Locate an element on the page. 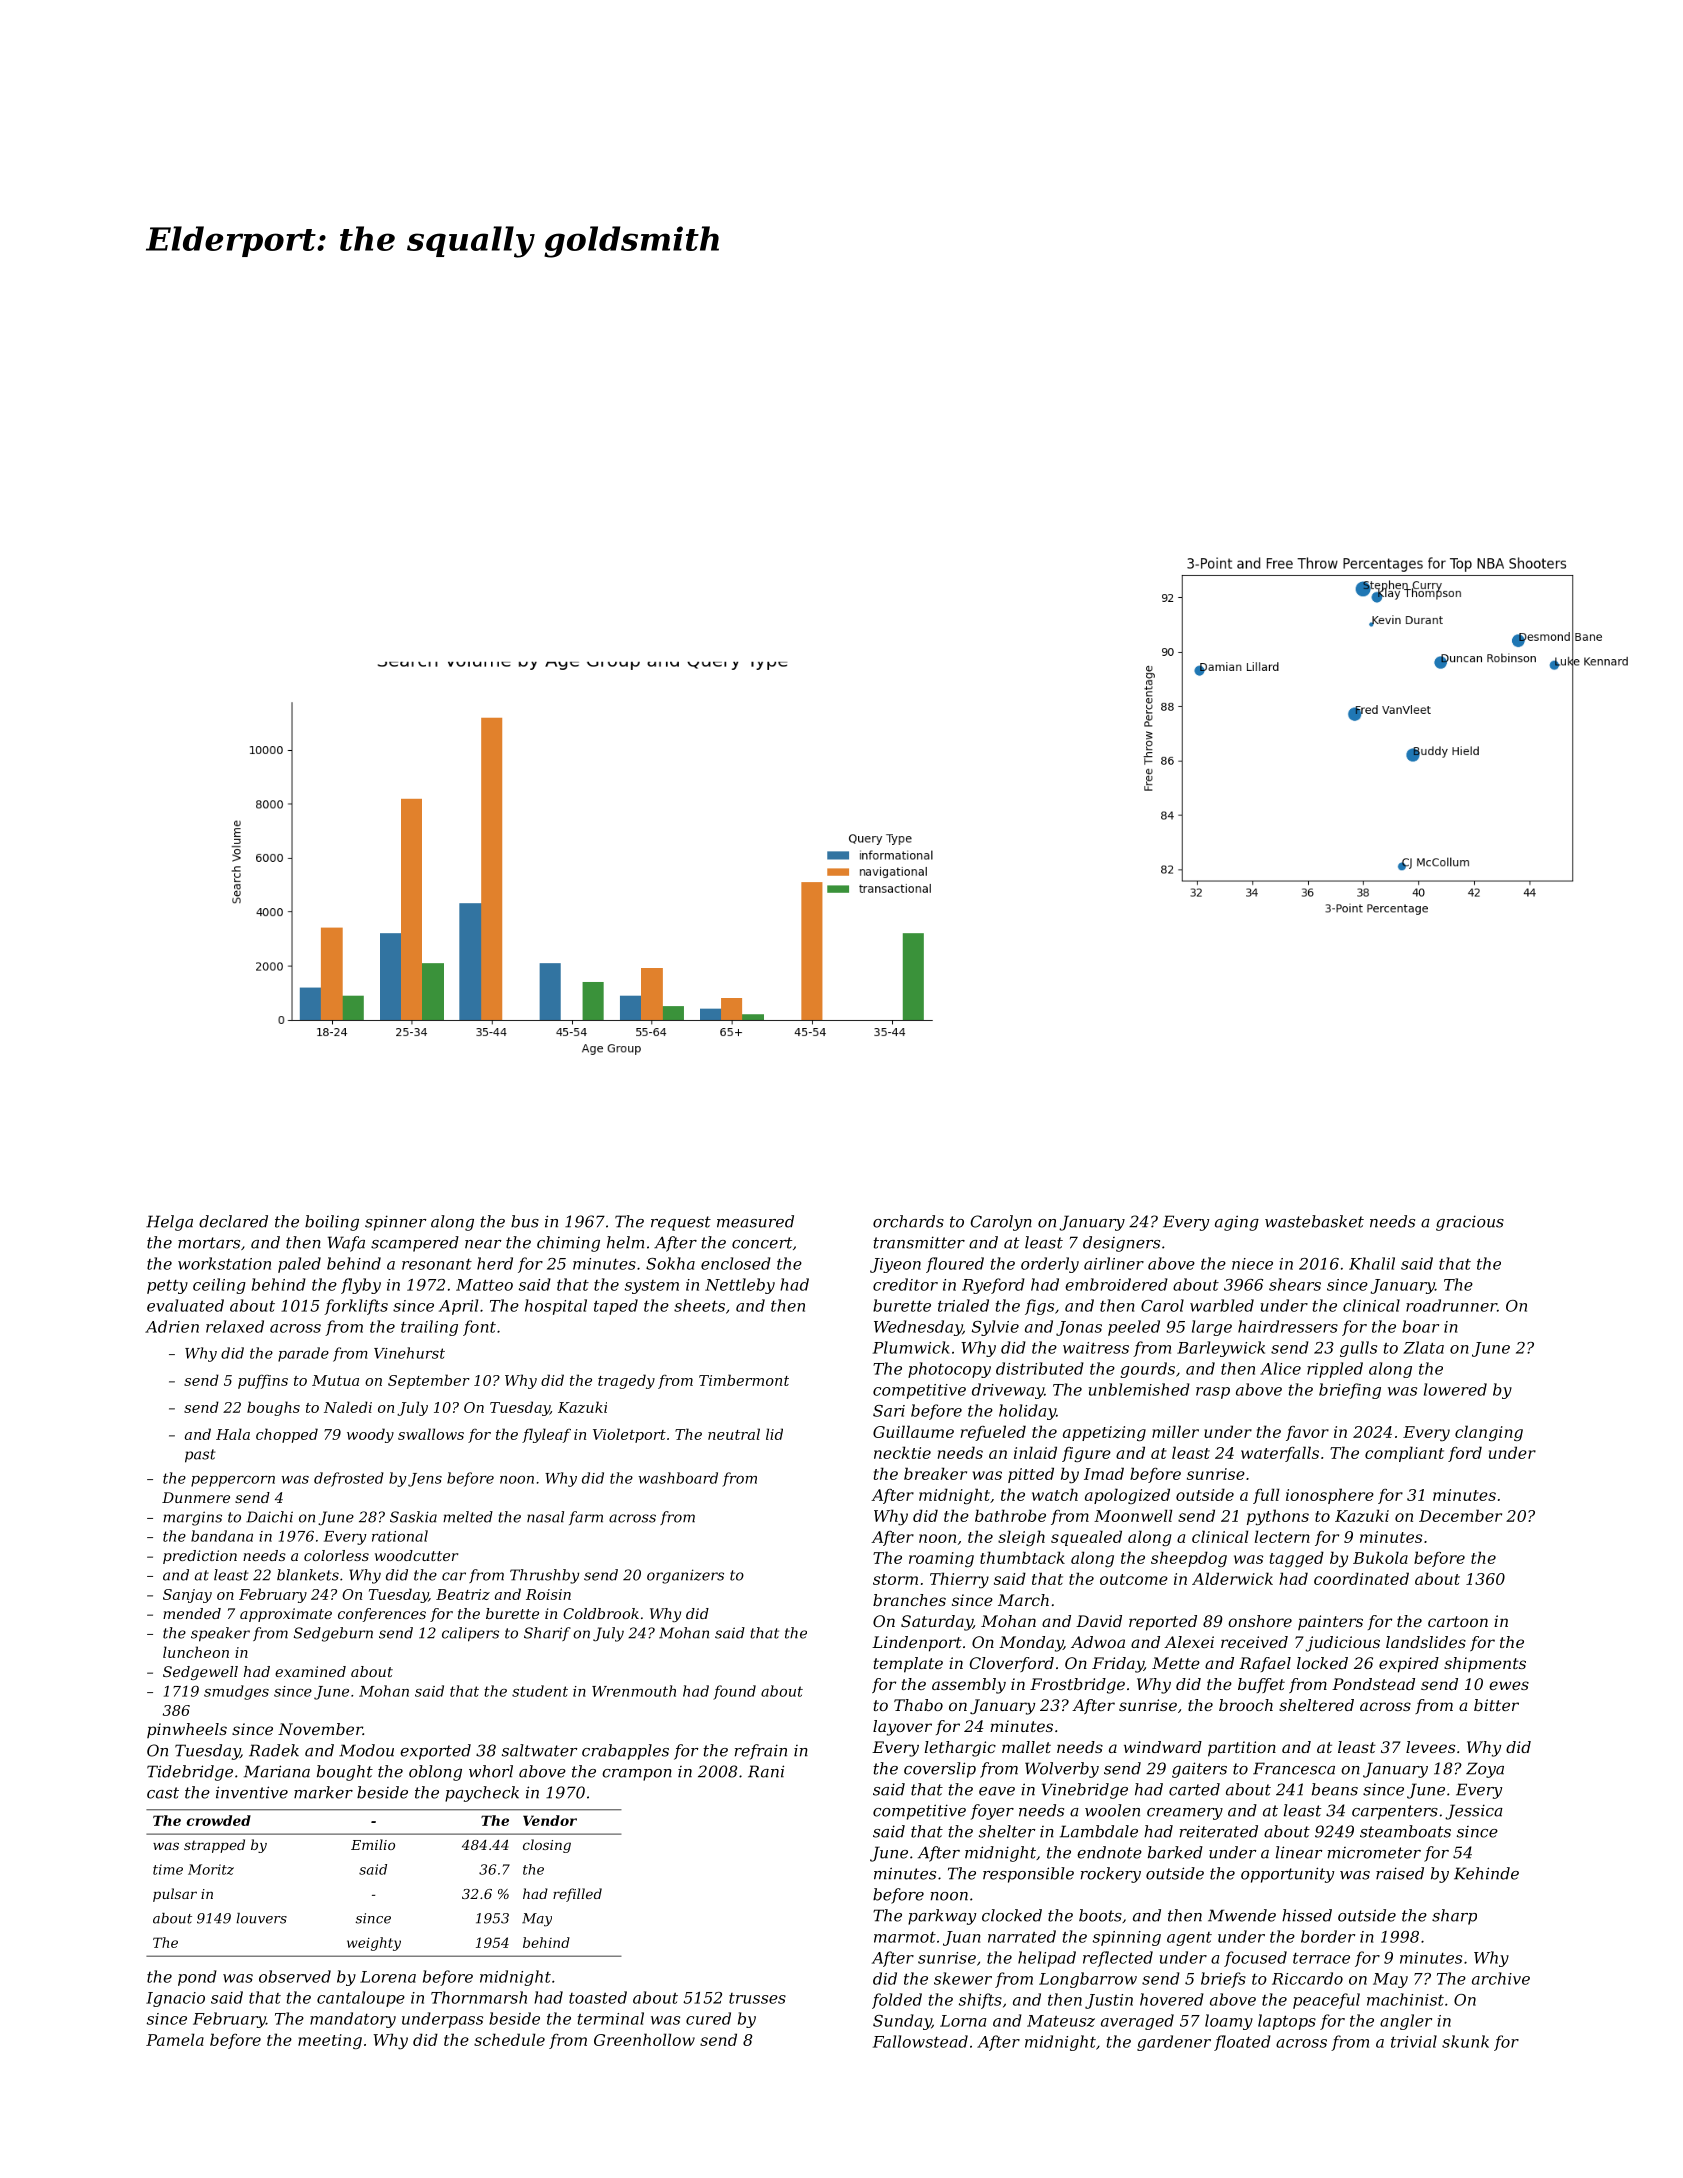 Image resolution: width=1683 pixels, height=2178 pixels. skunk is located at coordinates (1465, 2041).
